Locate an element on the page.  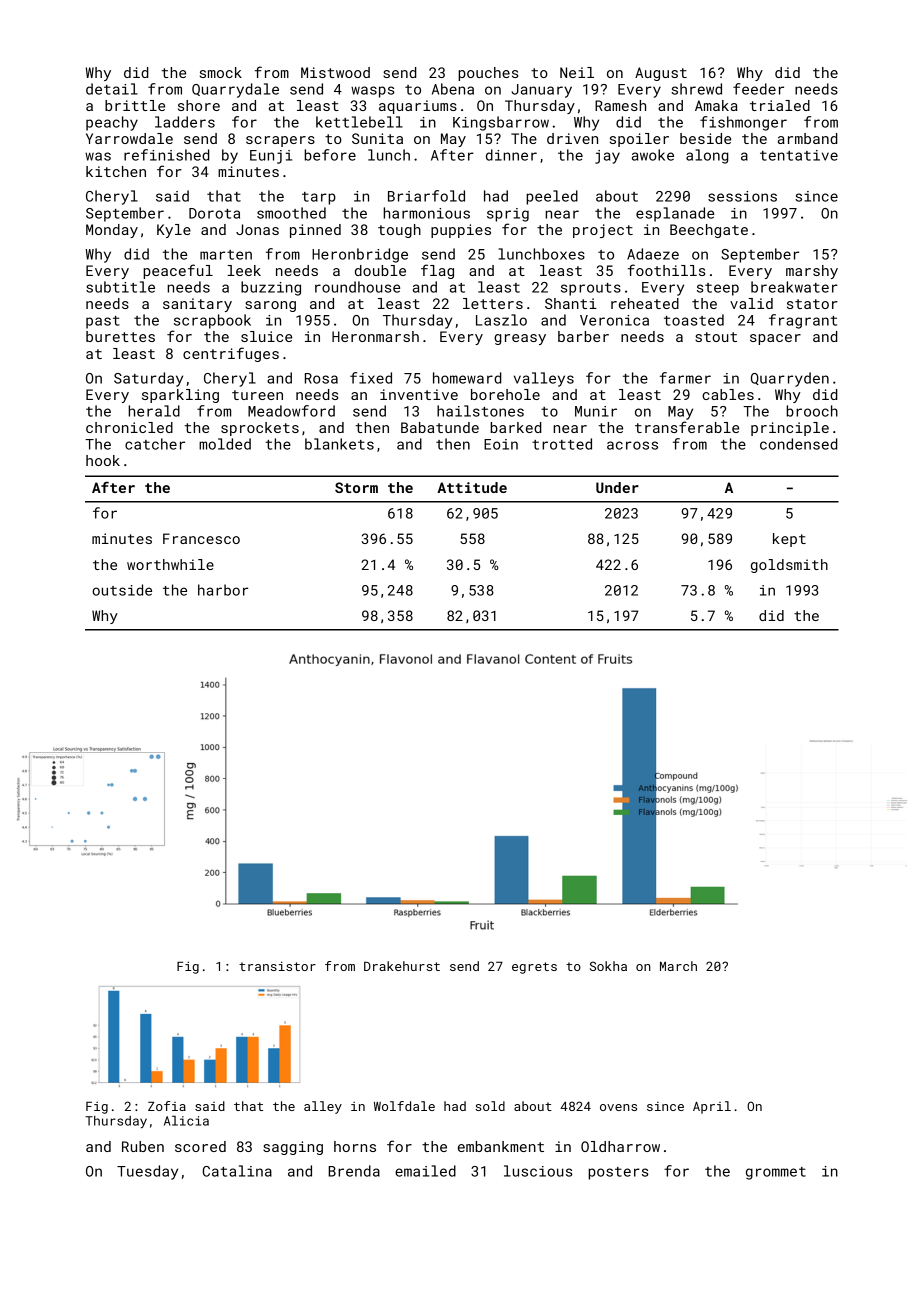
Mistwood is located at coordinates (335, 72).
